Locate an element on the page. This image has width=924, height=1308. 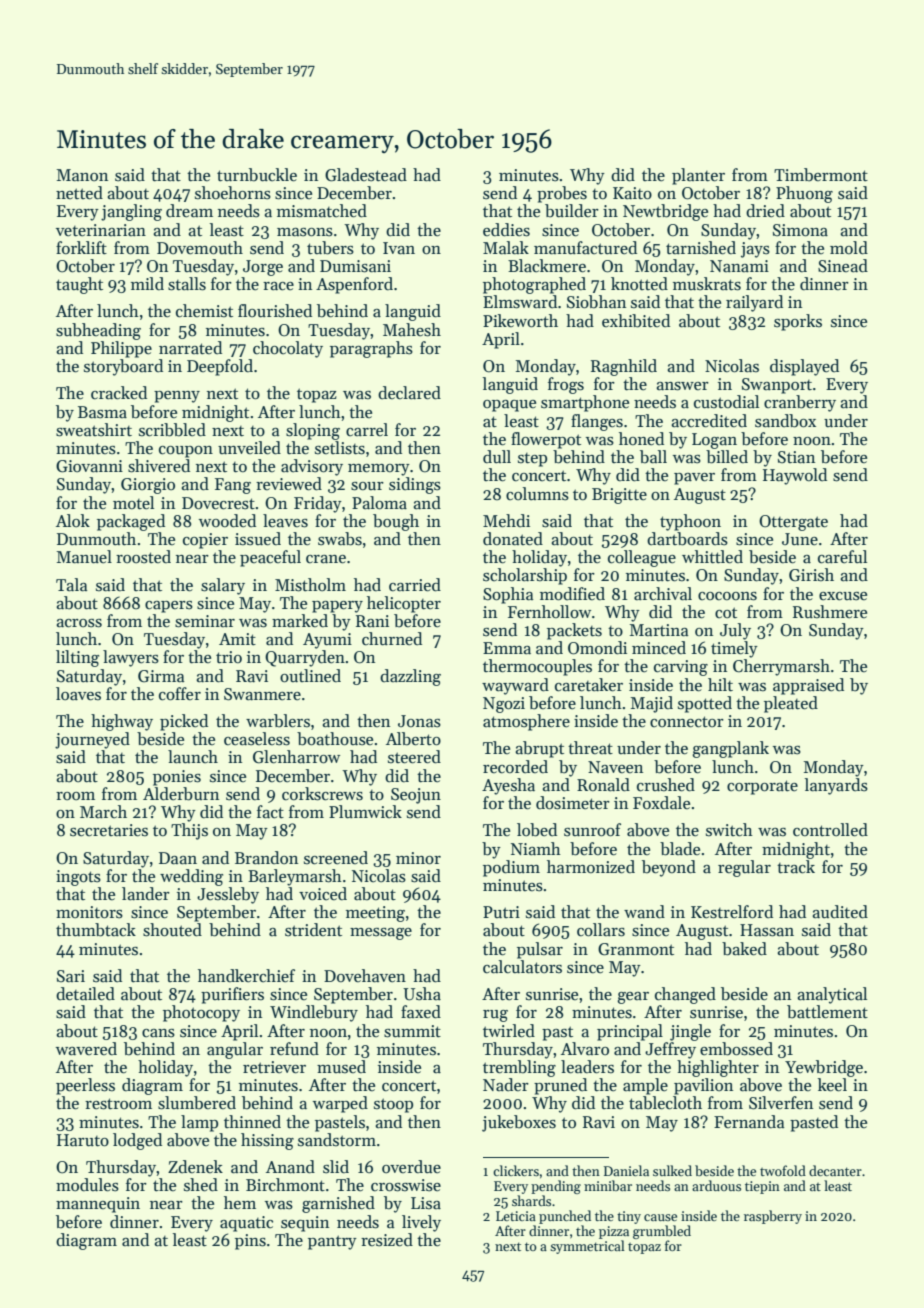
sporks is located at coordinates (798, 322).
